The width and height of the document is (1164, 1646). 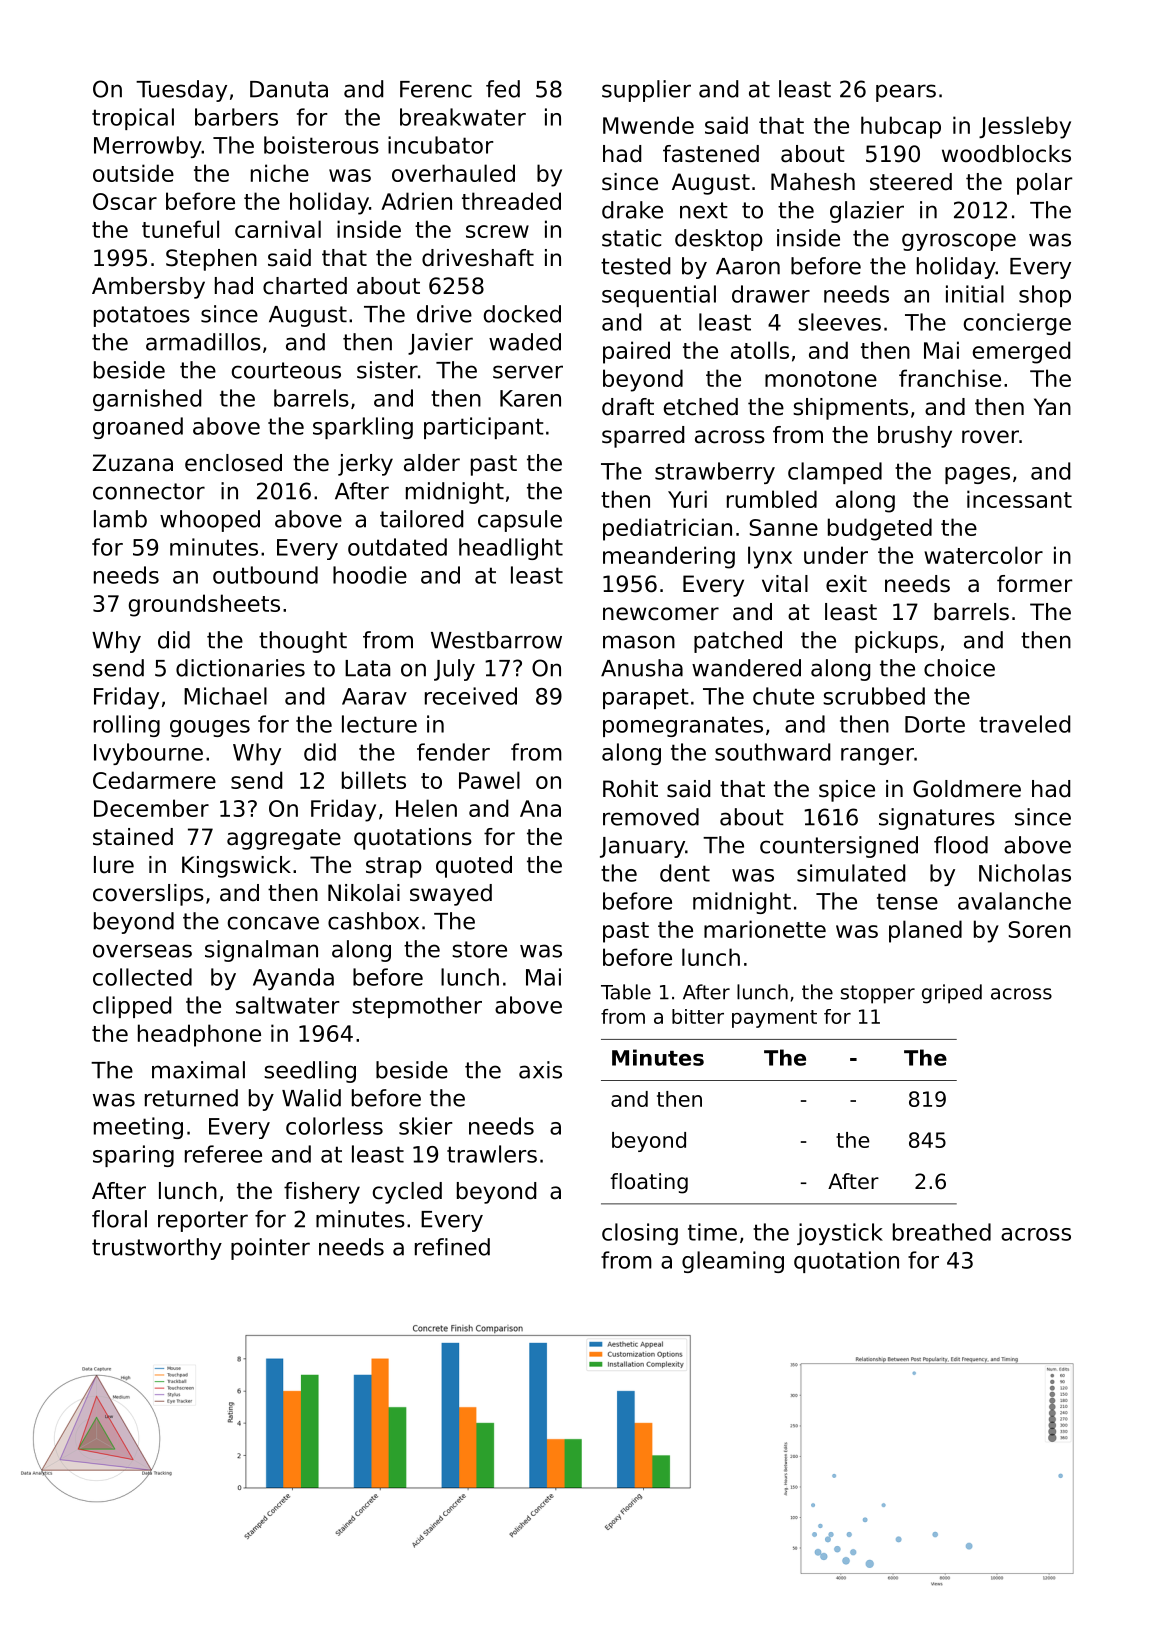 I want to click on referee, so click(x=223, y=1154).
